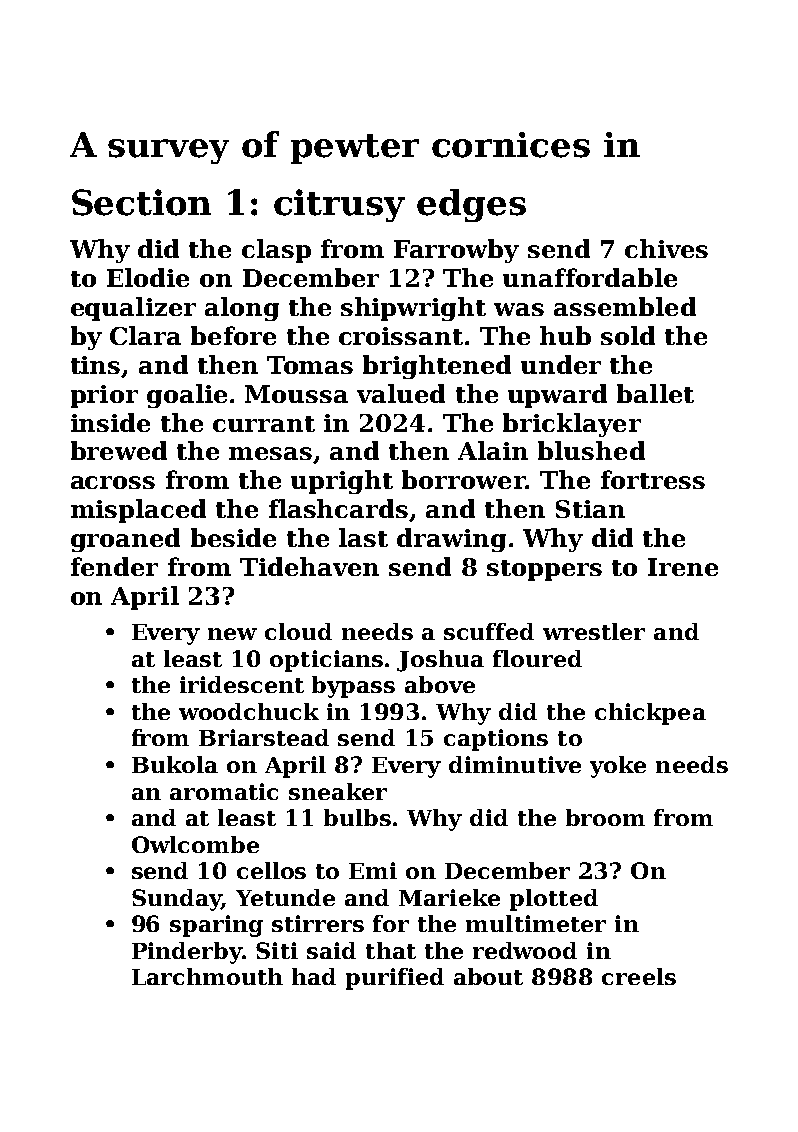  Describe the element at coordinates (666, 248) in the page. I see `chives` at that location.
